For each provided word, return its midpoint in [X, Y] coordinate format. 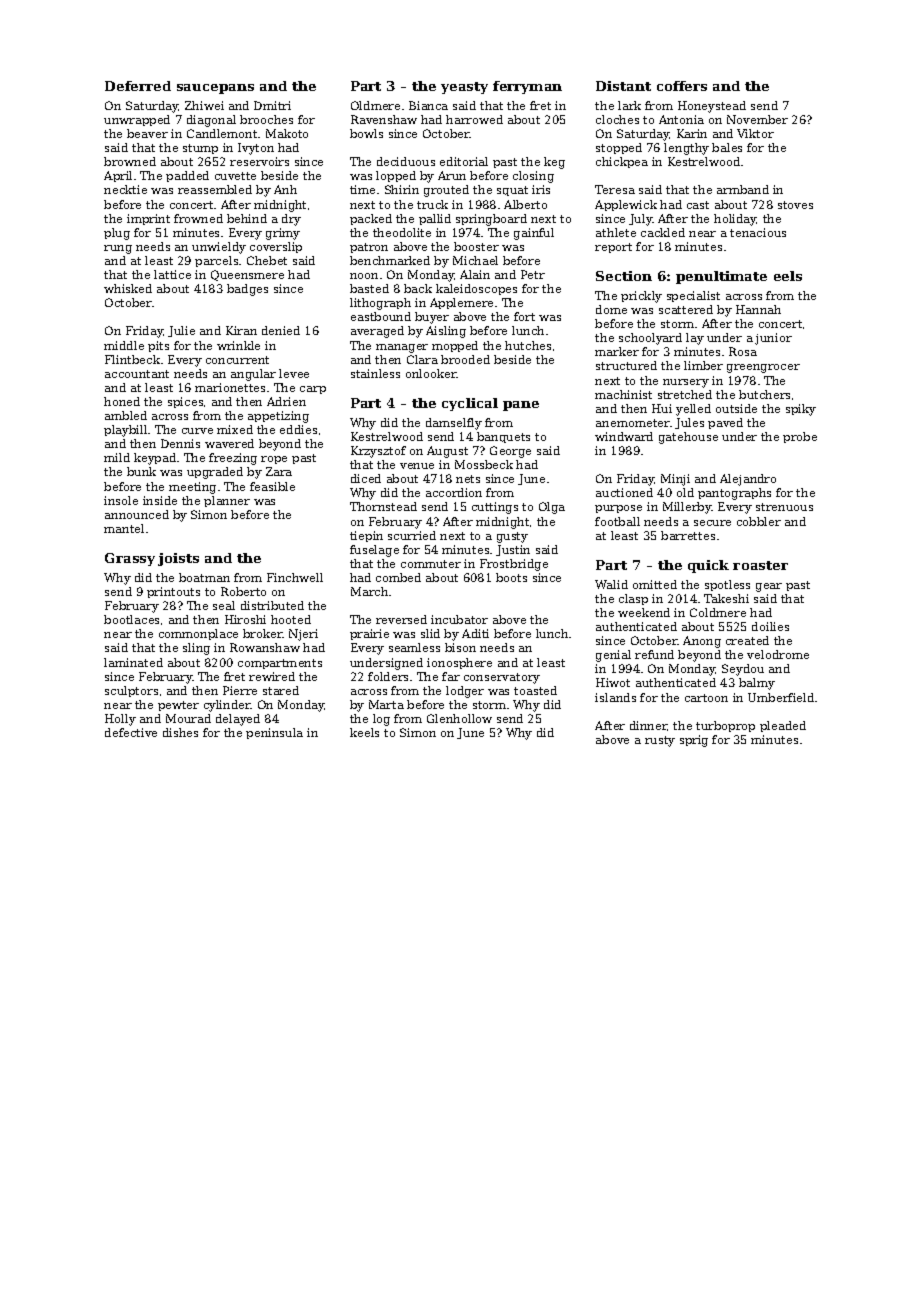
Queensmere [247, 275]
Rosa [743, 351]
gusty [512, 537]
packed [371, 219]
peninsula [274, 733]
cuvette [235, 176]
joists [178, 559]
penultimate [721, 277]
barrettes [688, 535]
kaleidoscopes [476, 289]
